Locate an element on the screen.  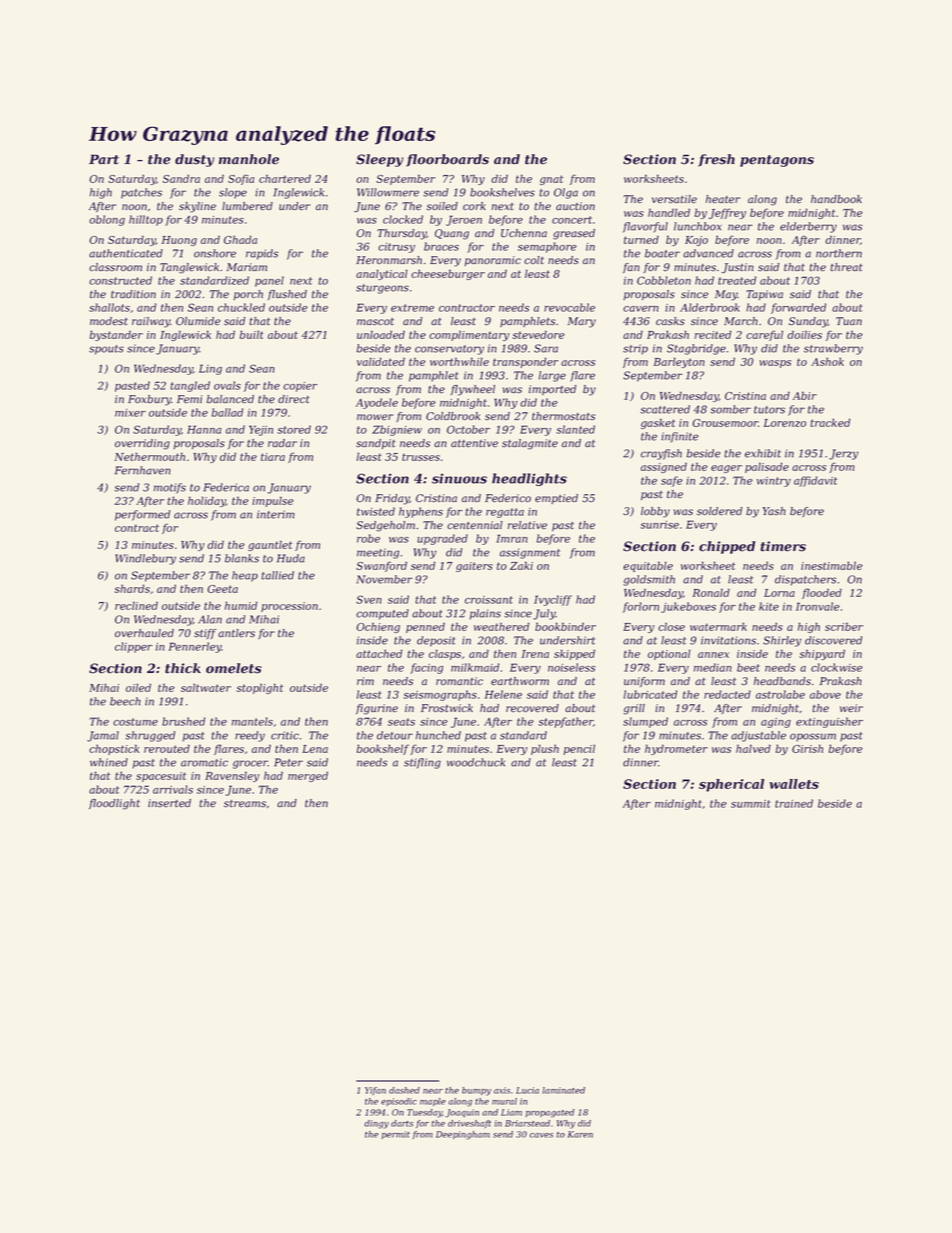
forwarded is located at coordinates (798, 308).
